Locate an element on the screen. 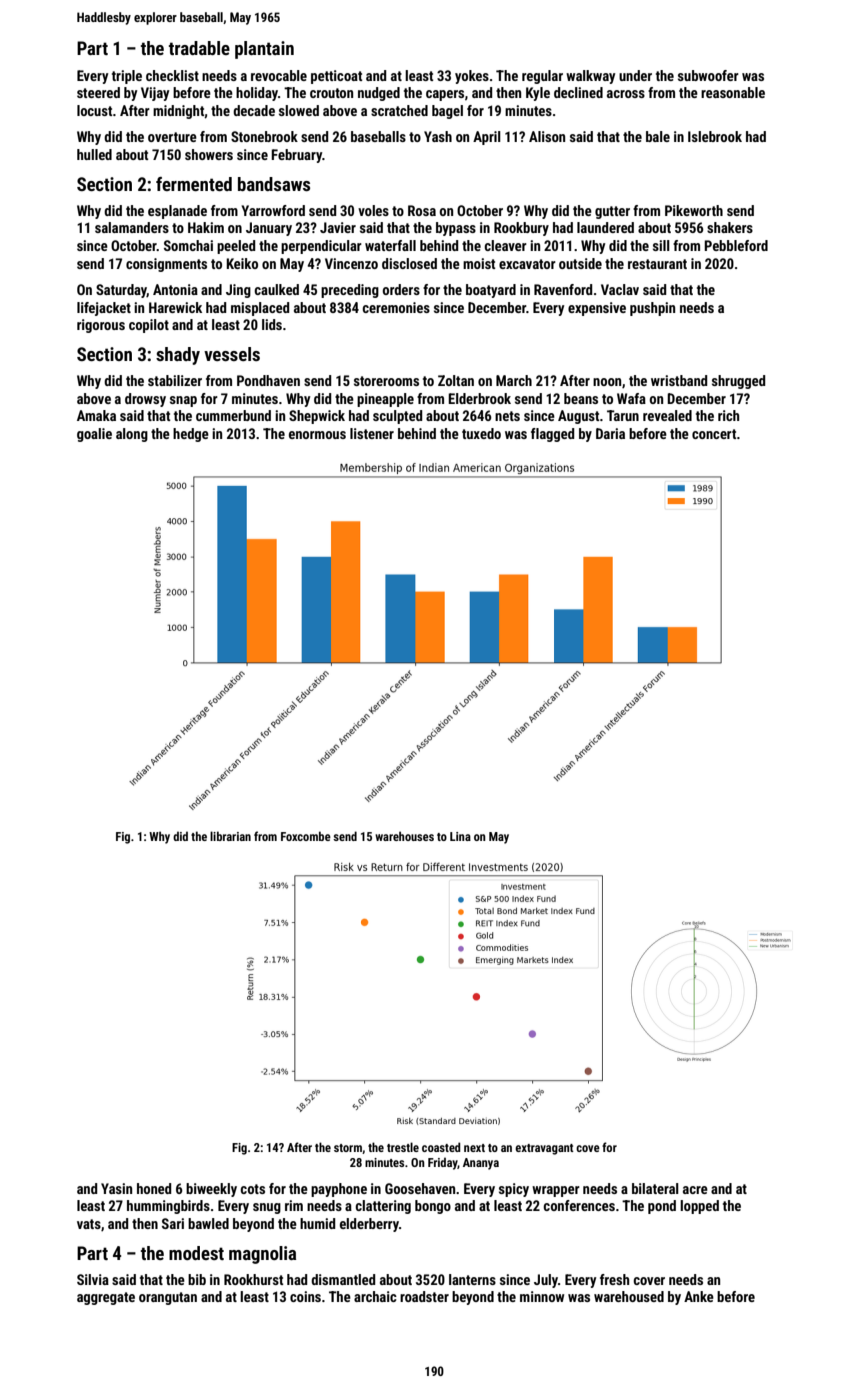  Lina is located at coordinates (460, 836).
